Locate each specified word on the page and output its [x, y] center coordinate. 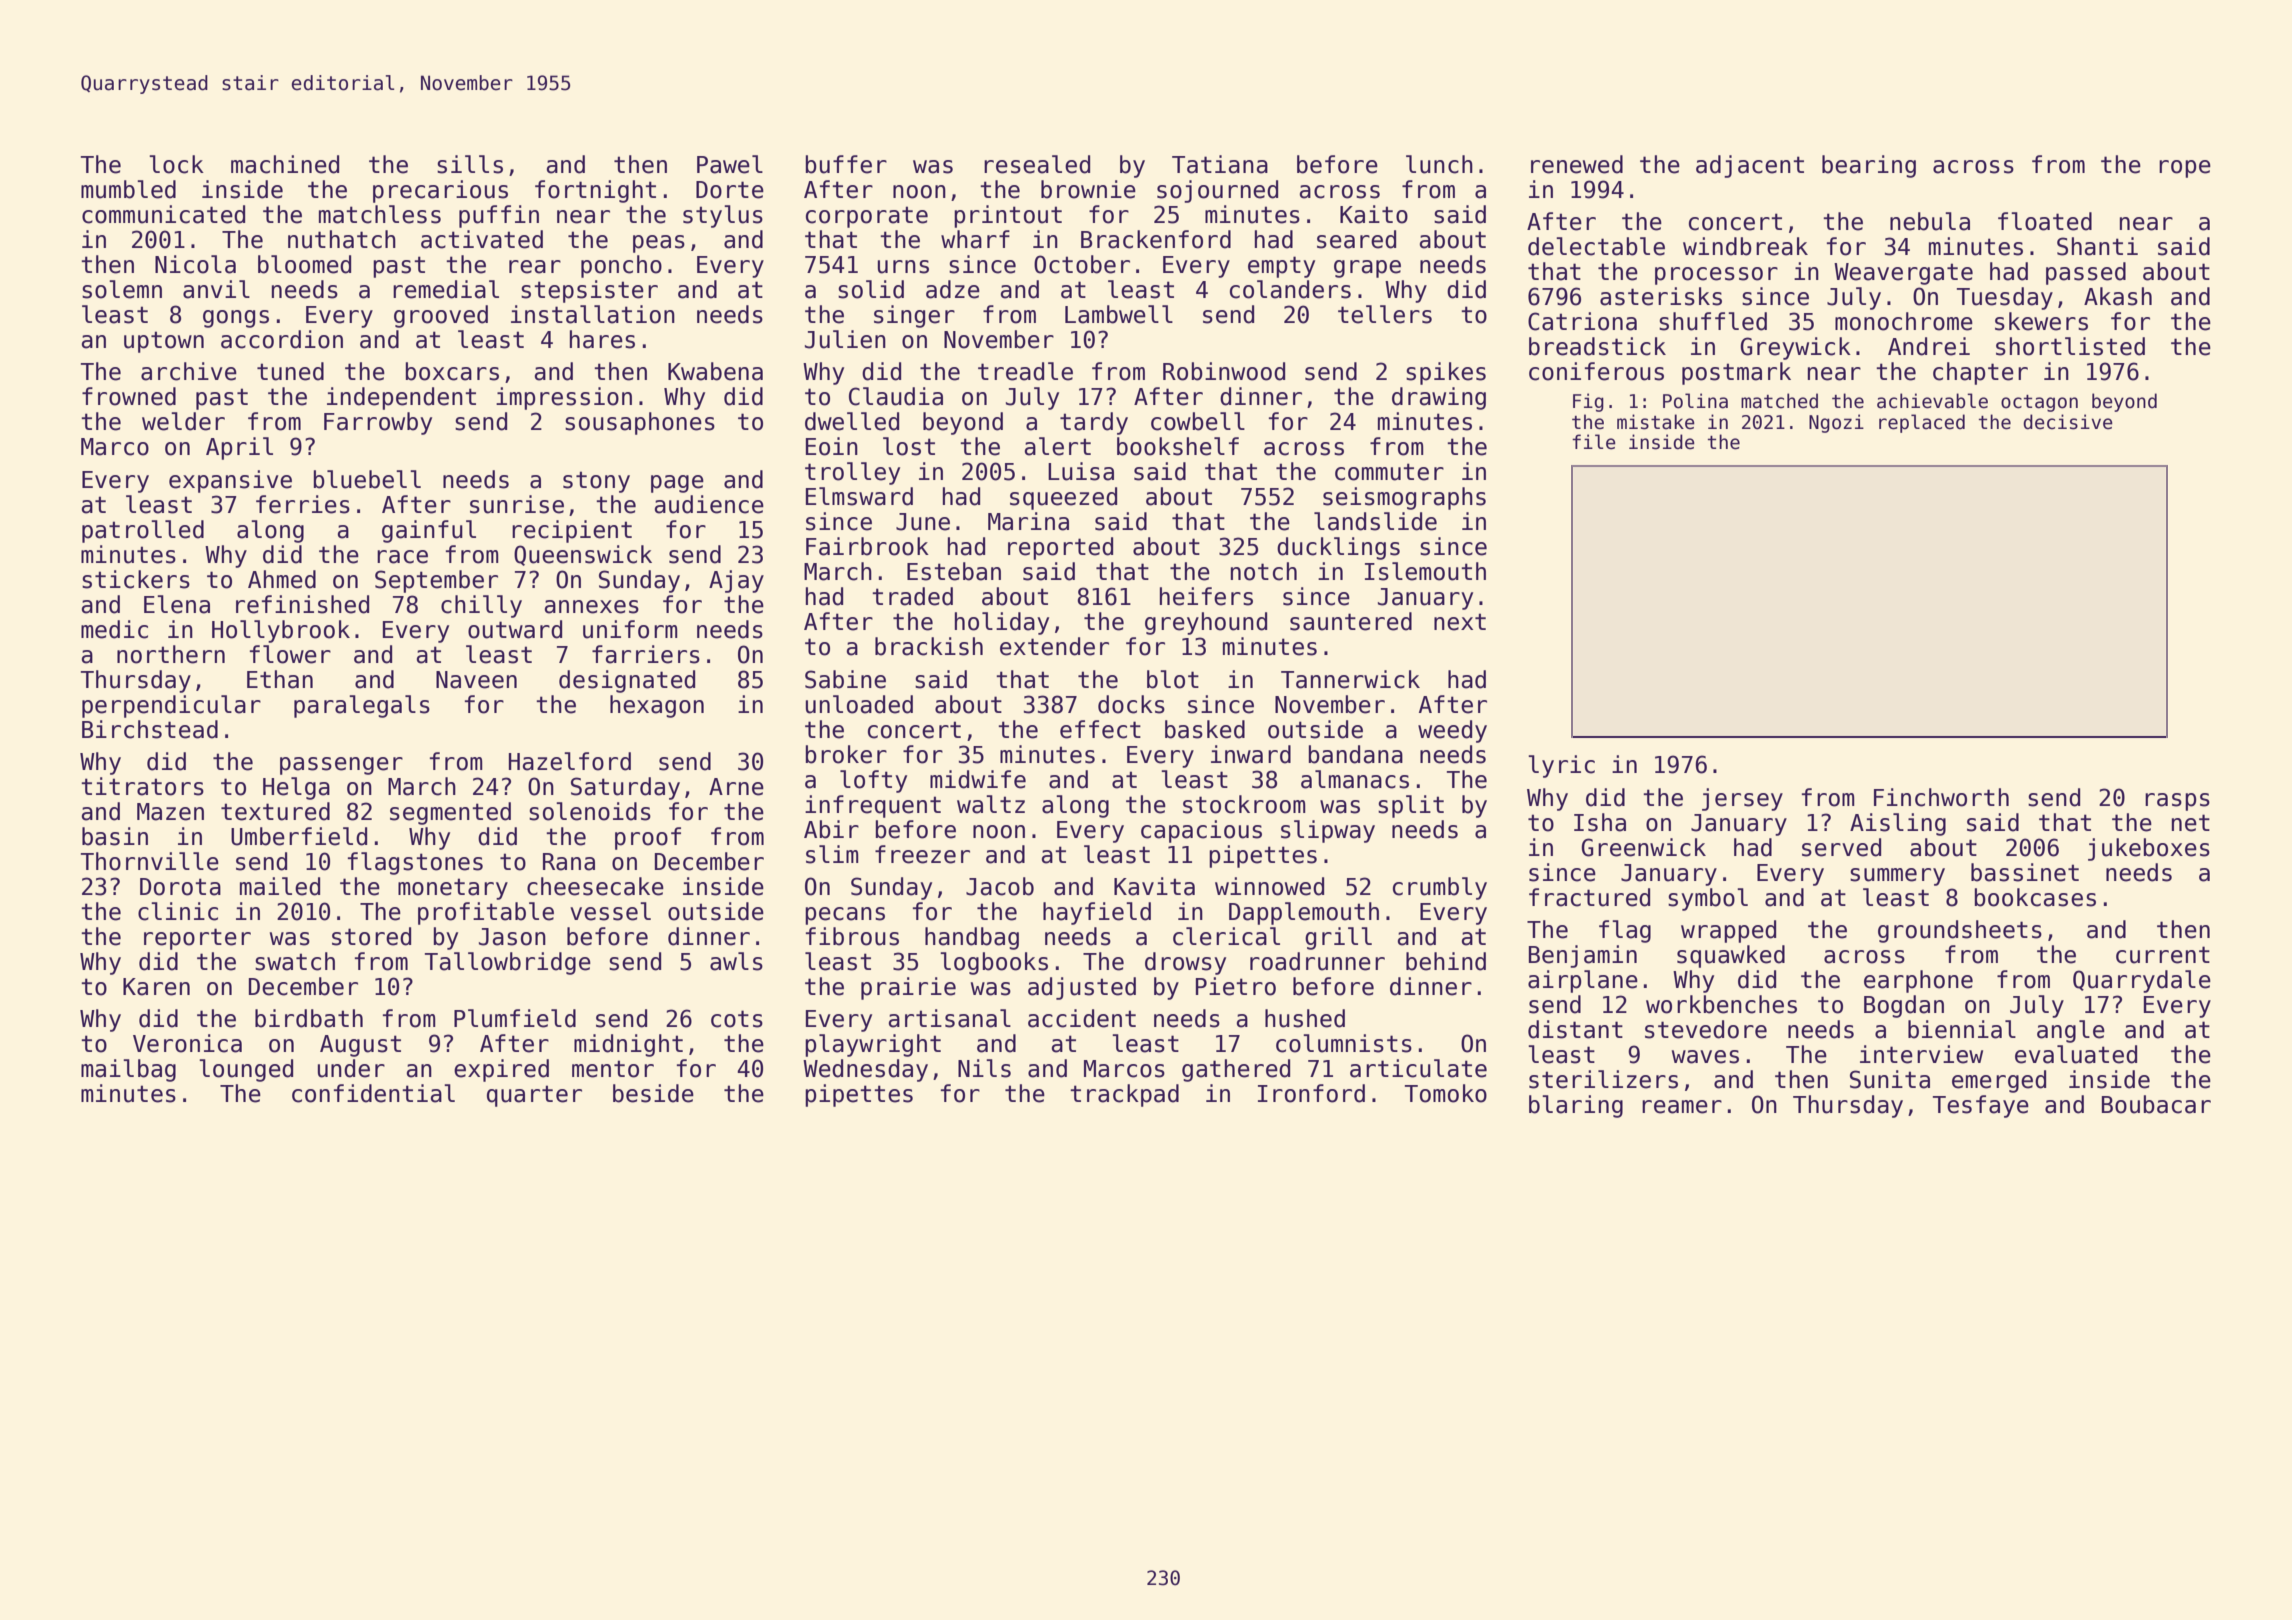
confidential [373, 1093]
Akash [2118, 296]
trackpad [1124, 1095]
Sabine [845, 679]
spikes [1446, 373]
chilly [481, 606]
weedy [1452, 731]
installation [593, 314]
